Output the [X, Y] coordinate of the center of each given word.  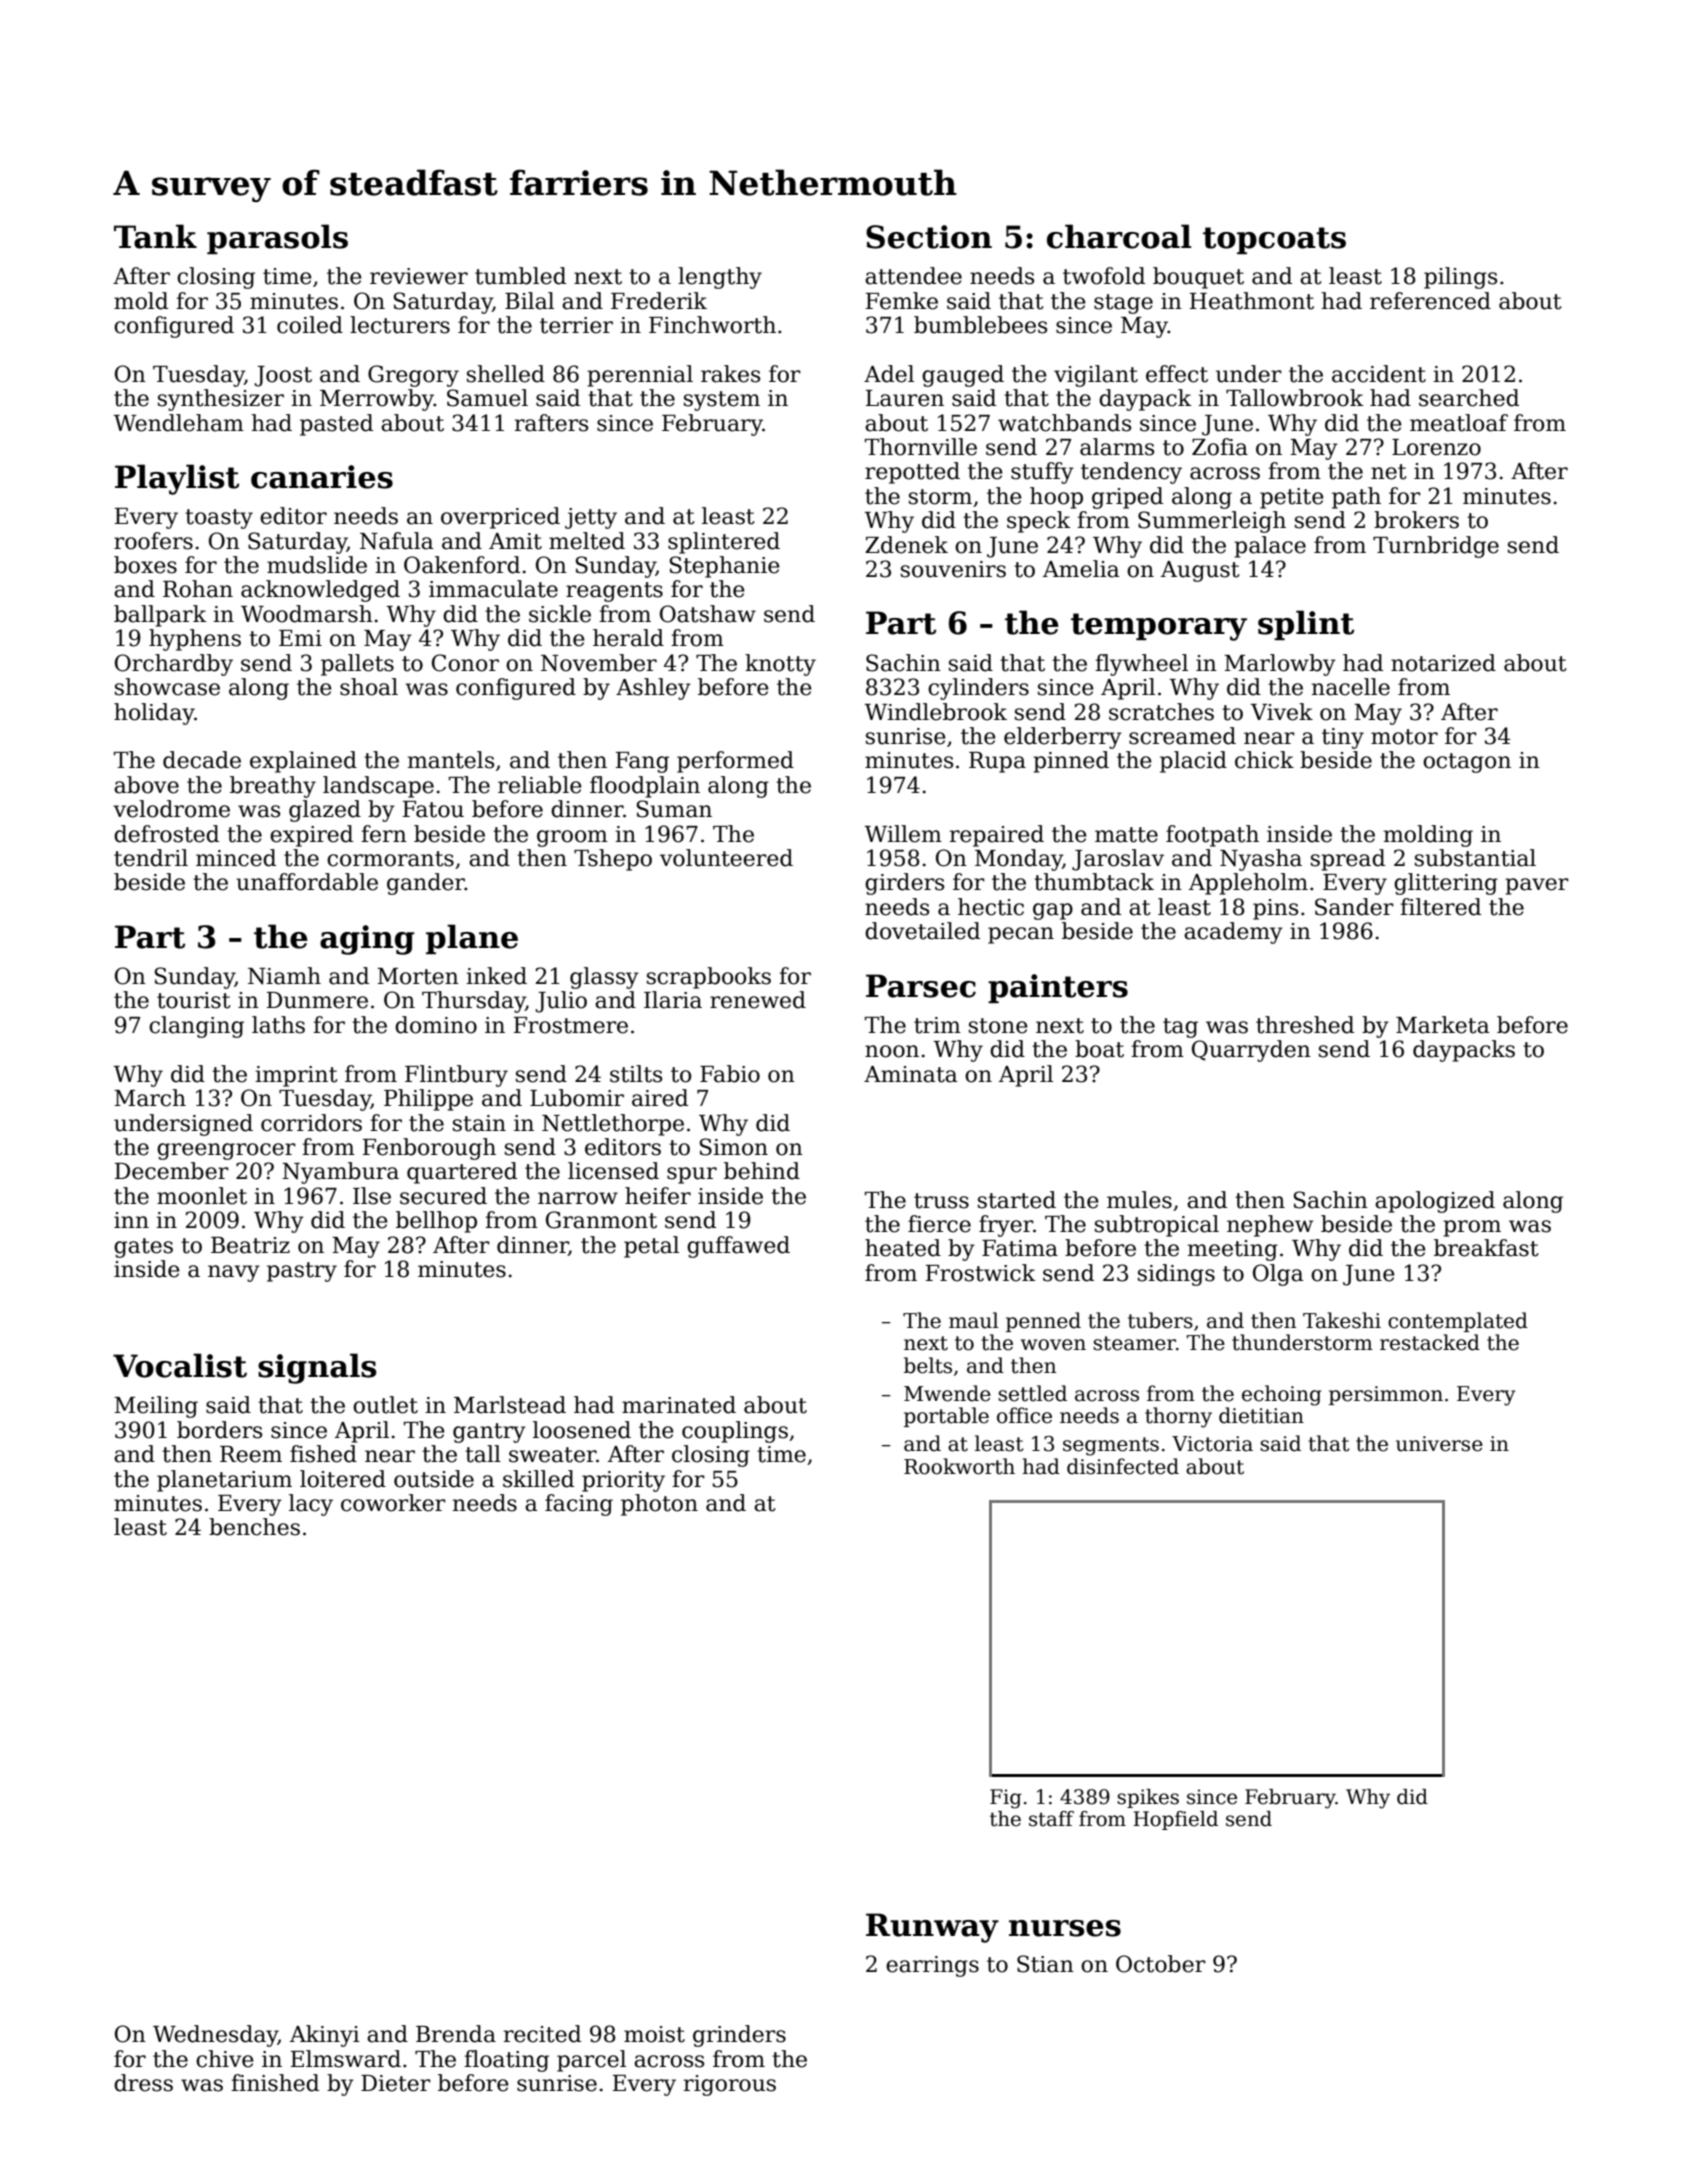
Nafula [397, 541]
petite [1292, 498]
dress [143, 2083]
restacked [1430, 1342]
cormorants [390, 859]
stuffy [1042, 473]
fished [323, 1454]
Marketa [1443, 1025]
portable [946, 1417]
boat [1099, 1049]
